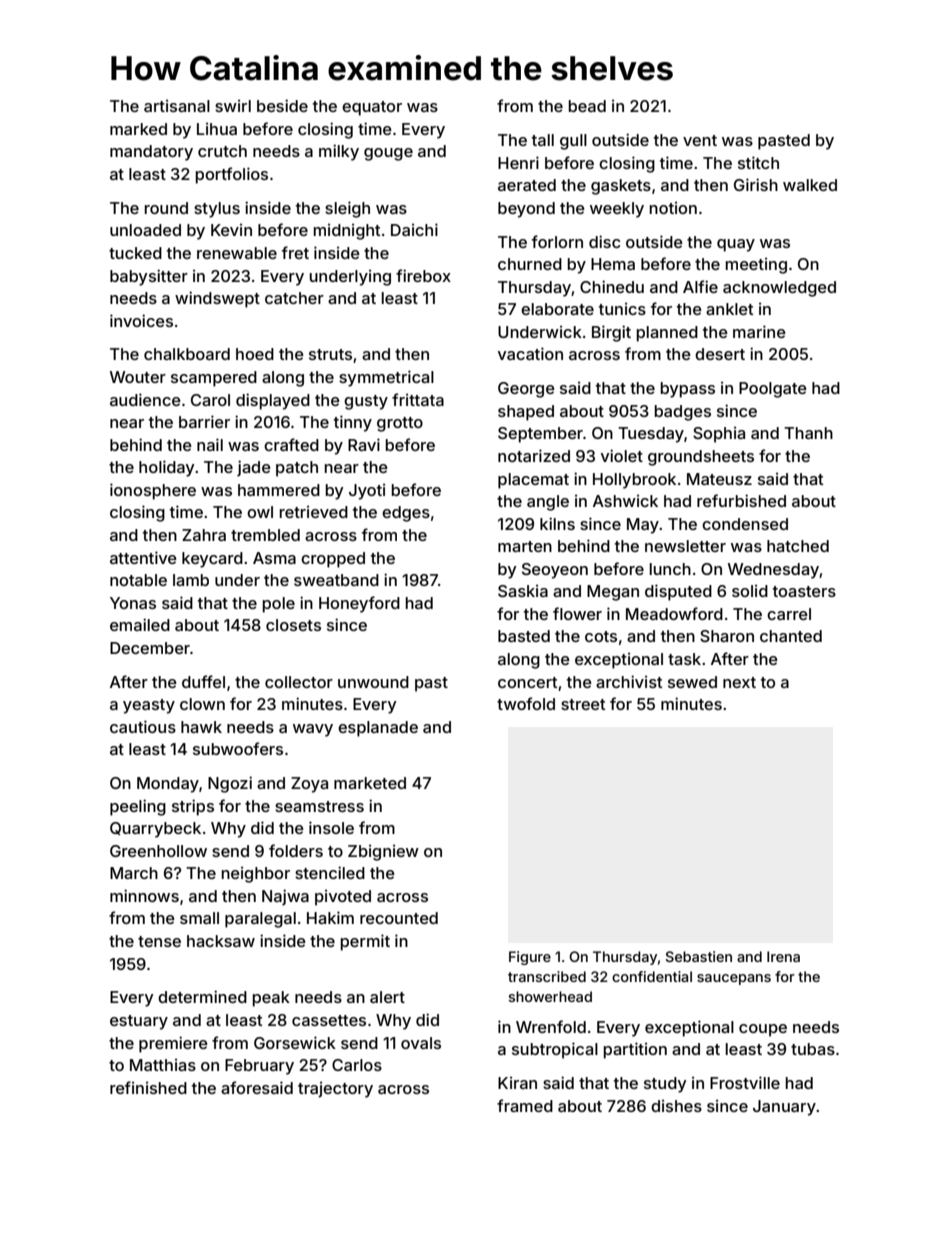 The height and width of the screenshot is (1233, 952). What do you see at coordinates (783, 956) in the screenshot?
I see `Irena` at bounding box center [783, 956].
